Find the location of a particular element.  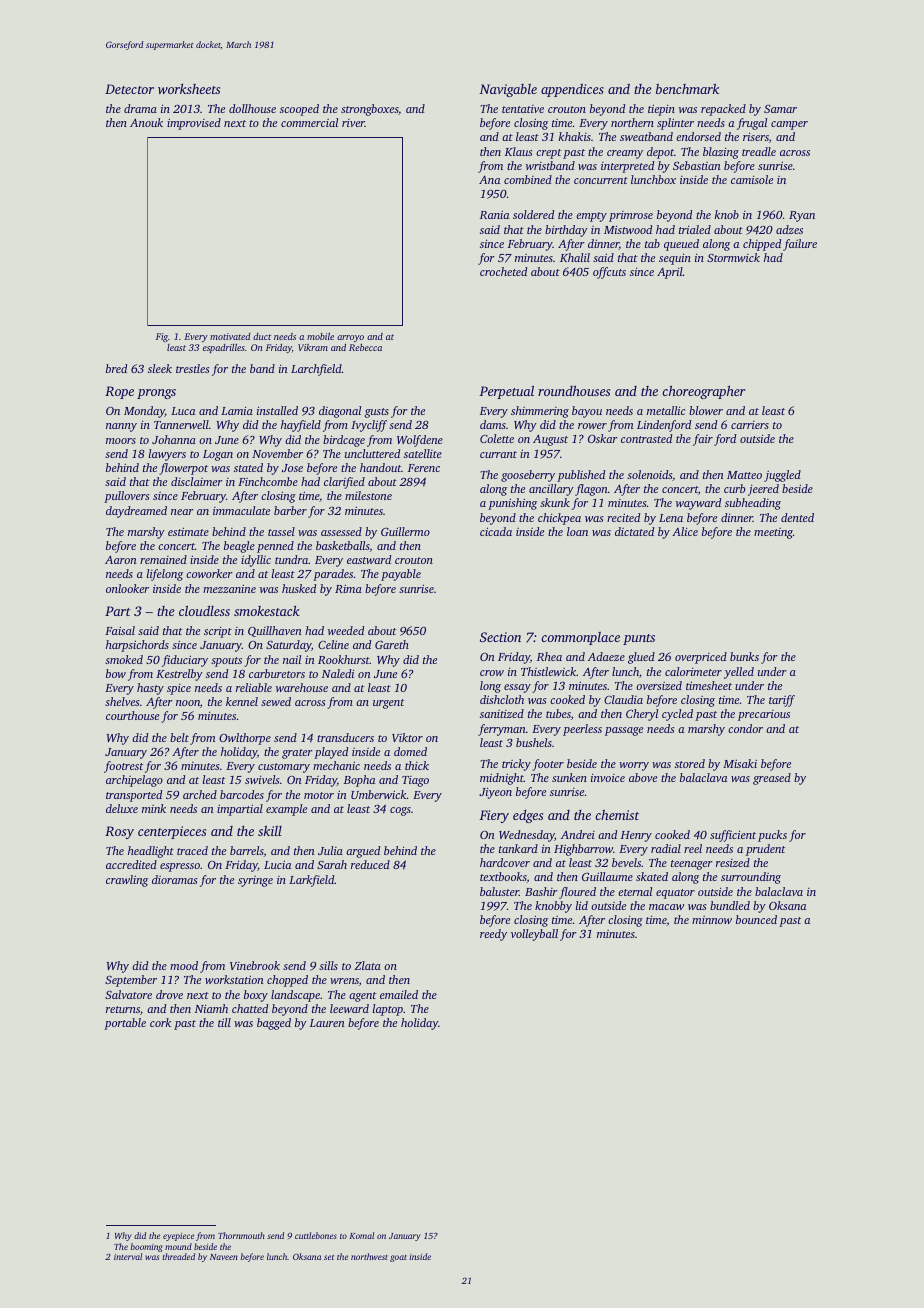

creamy is located at coordinates (625, 154).
